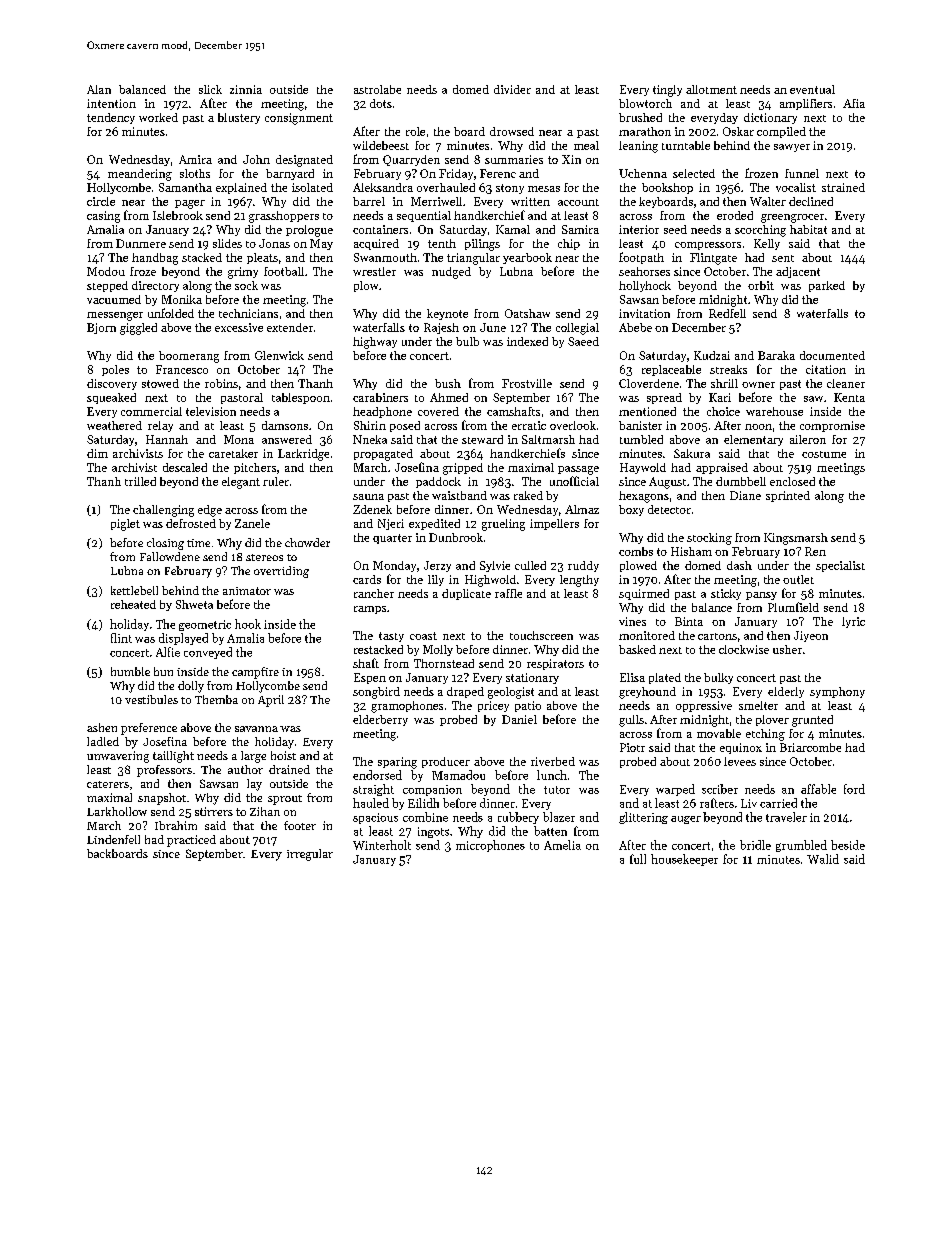 This document has height=1233, width=952. What do you see at coordinates (111, 118) in the document?
I see `tendency` at bounding box center [111, 118].
